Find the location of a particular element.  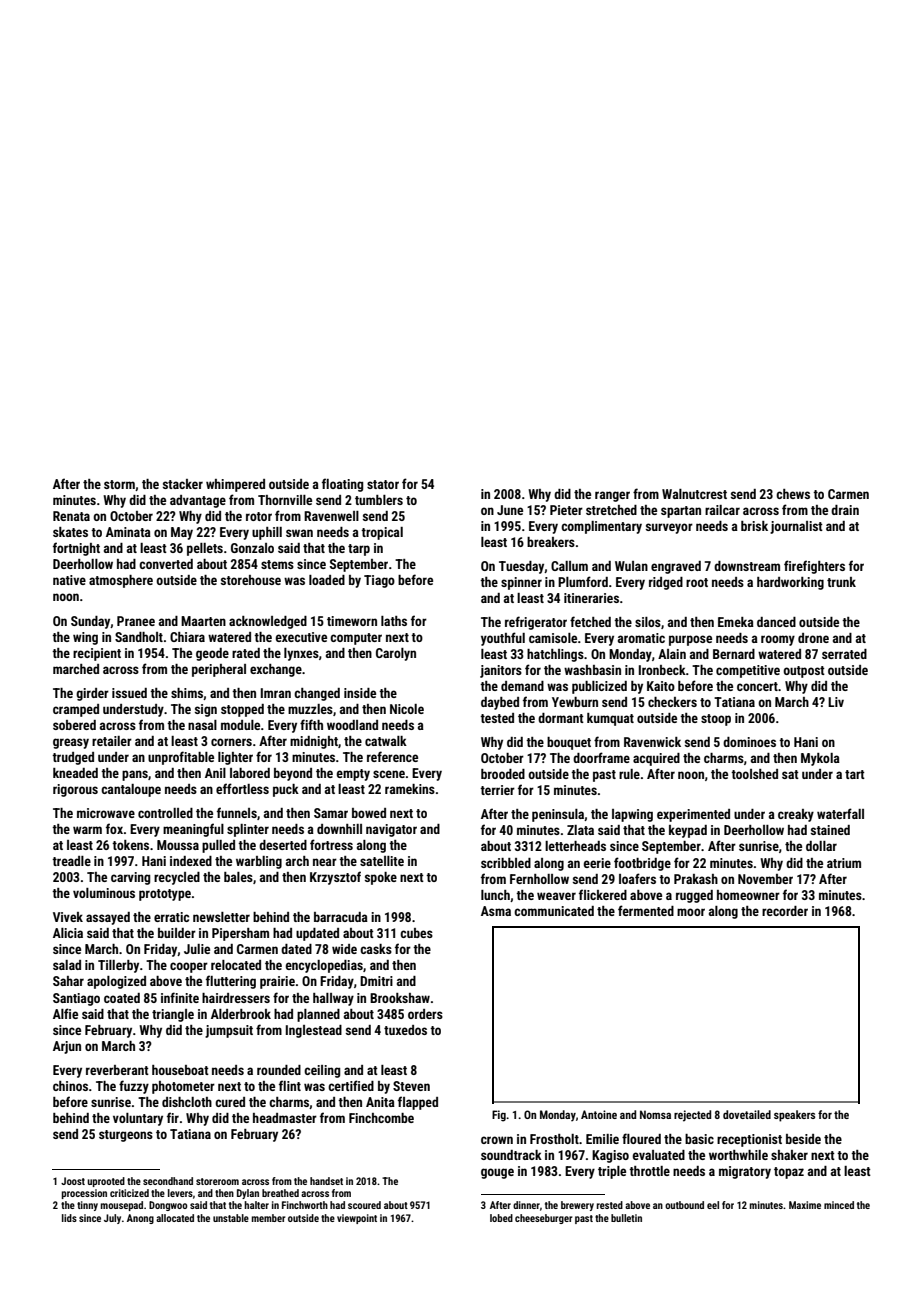

uphill is located at coordinates (267, 533).
